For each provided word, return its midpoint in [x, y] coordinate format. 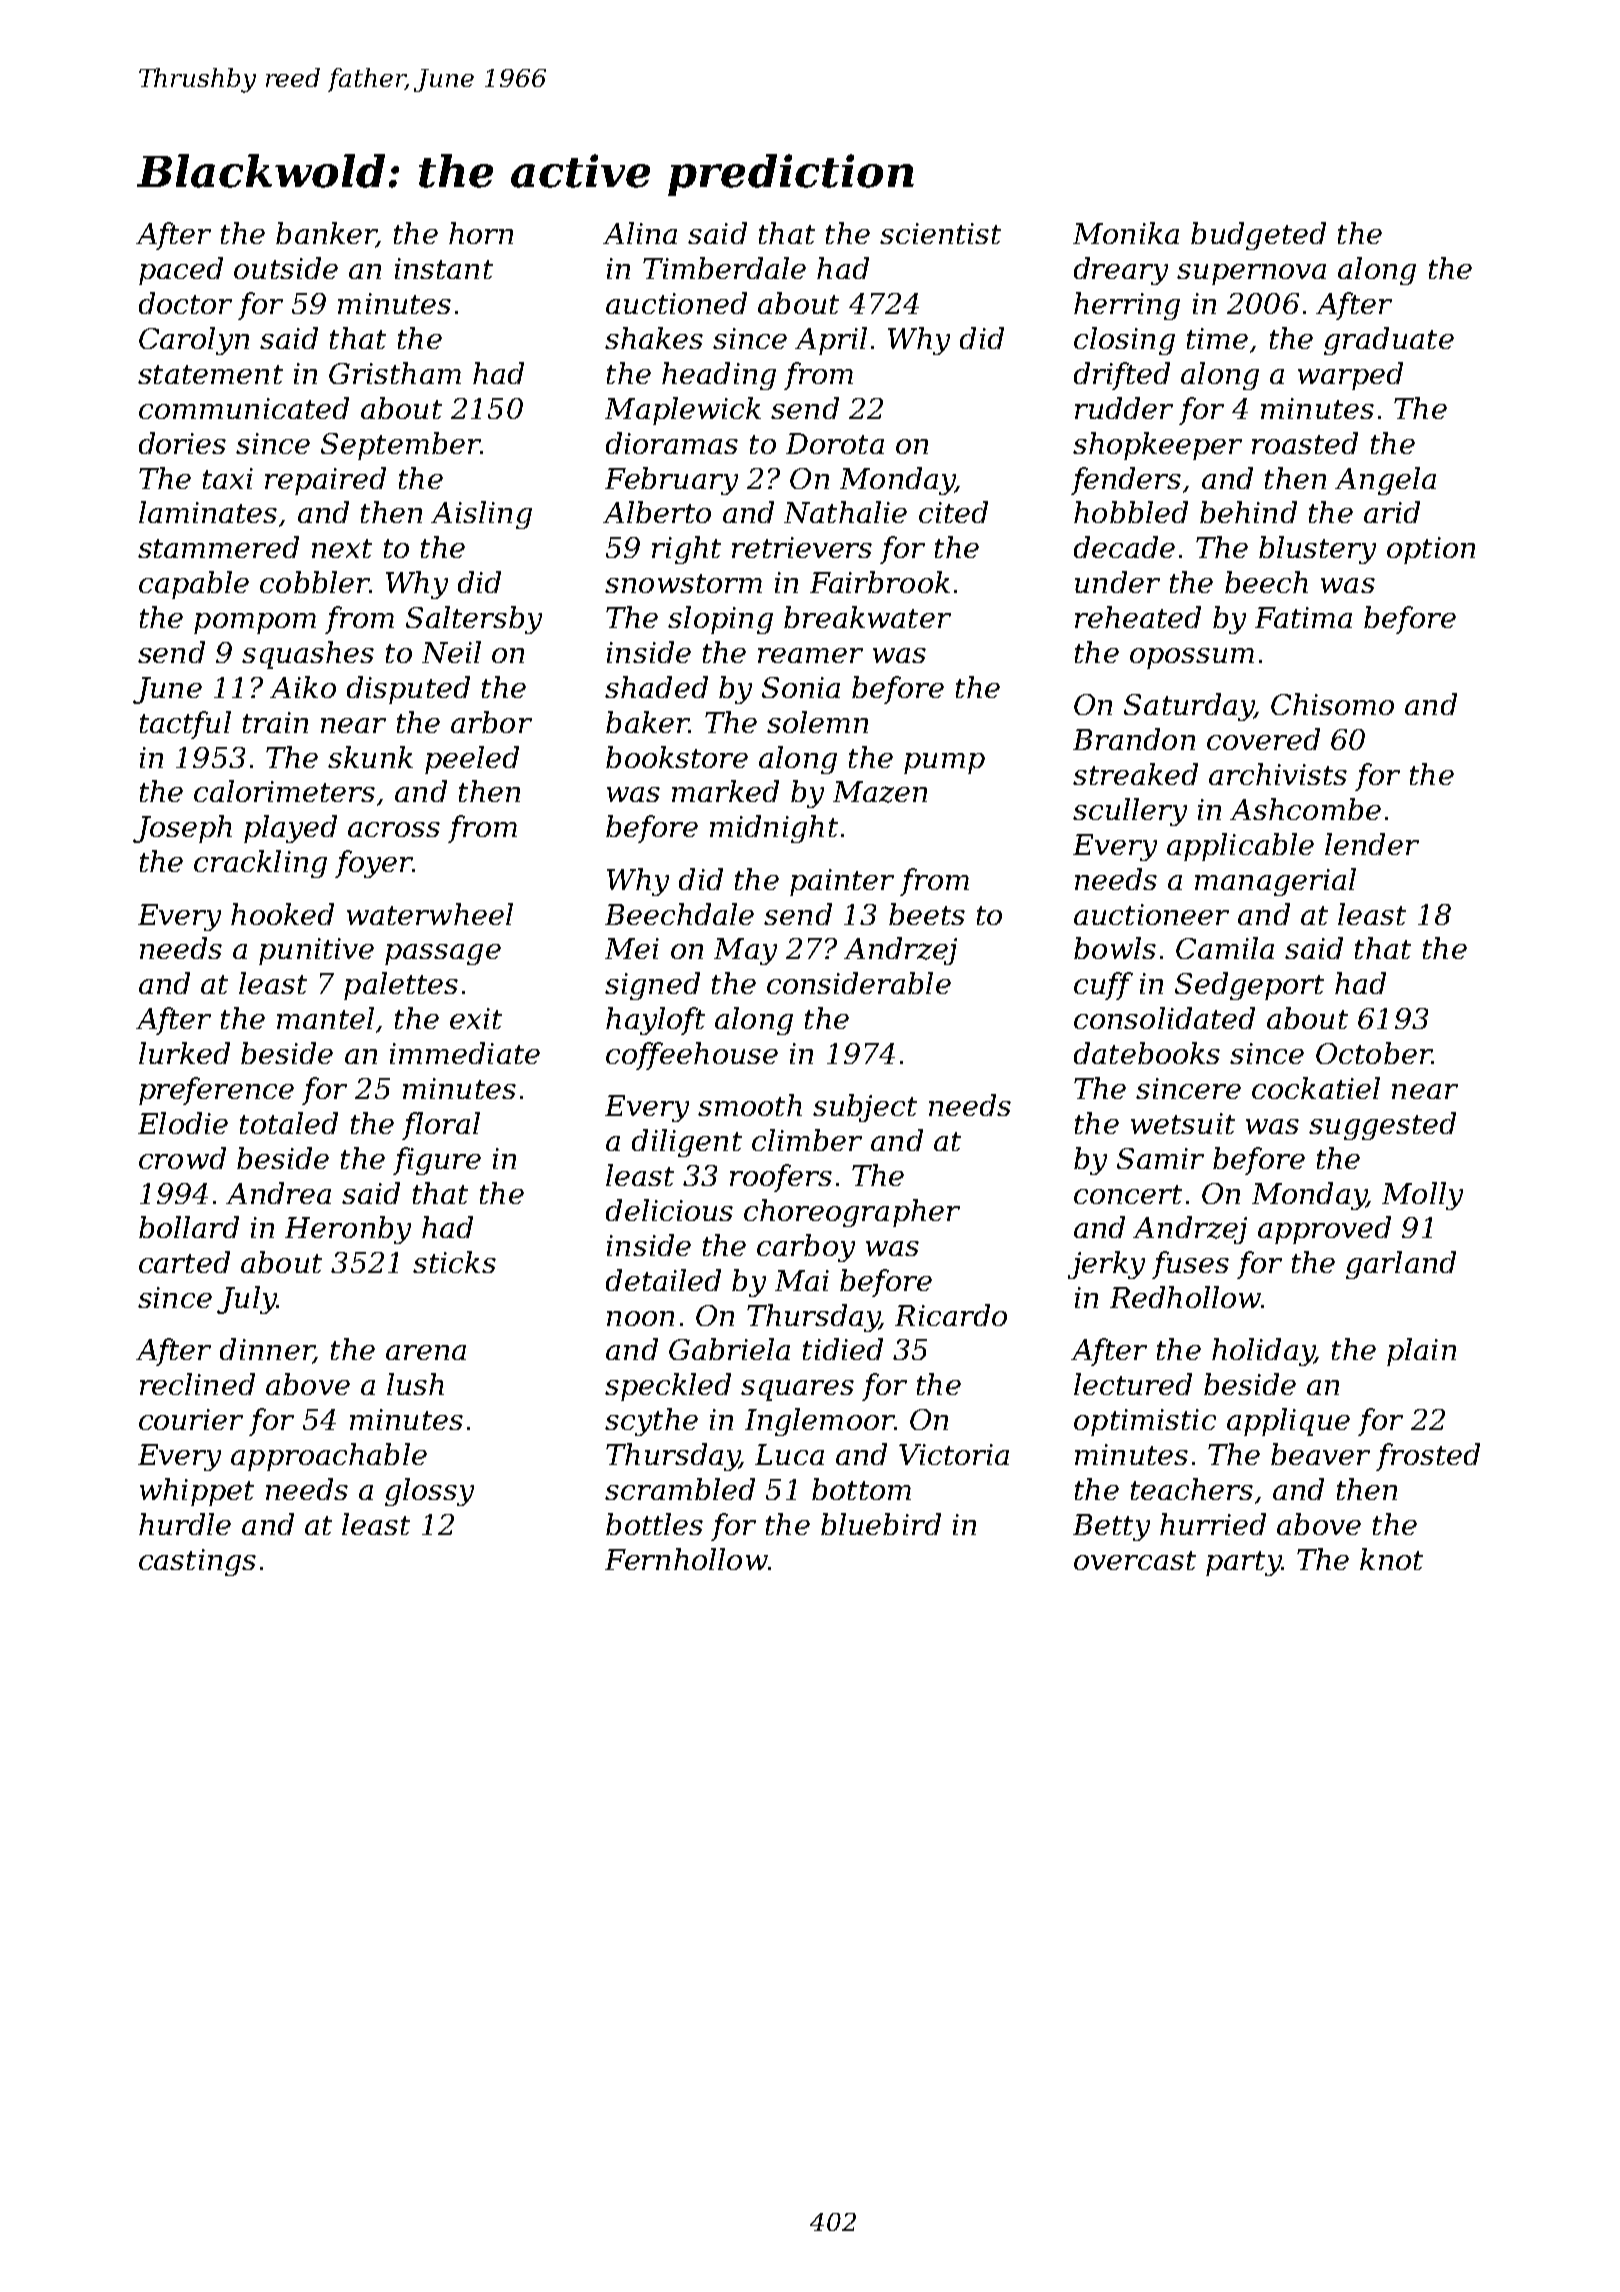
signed [652, 986]
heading [719, 376]
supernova [1251, 274]
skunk [370, 757]
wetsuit [1183, 1123]
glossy [429, 1492]
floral [441, 1126]
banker [326, 234]
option [1431, 550]
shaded [656, 687]
